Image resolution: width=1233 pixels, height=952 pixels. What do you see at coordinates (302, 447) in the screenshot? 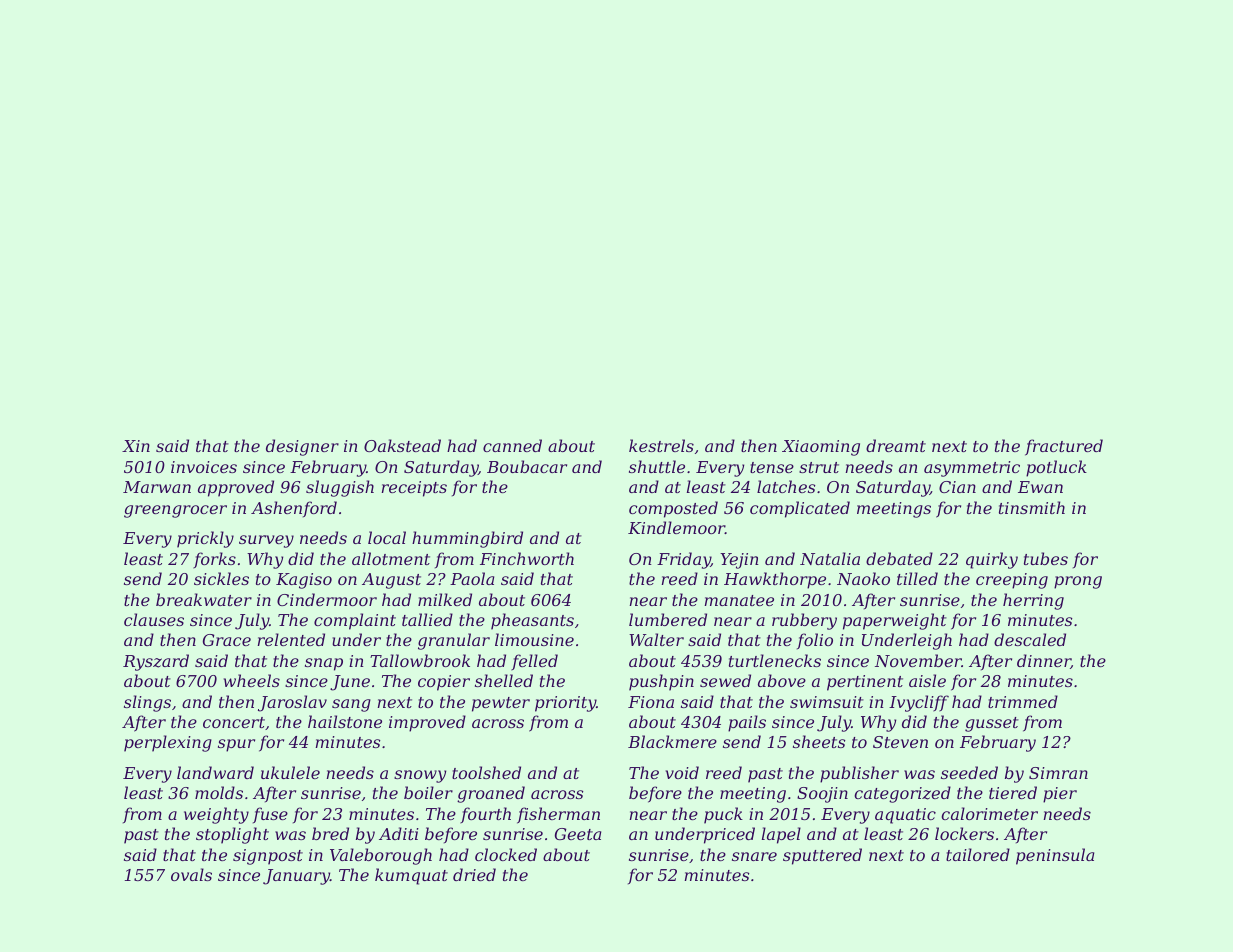
I see `designer` at bounding box center [302, 447].
